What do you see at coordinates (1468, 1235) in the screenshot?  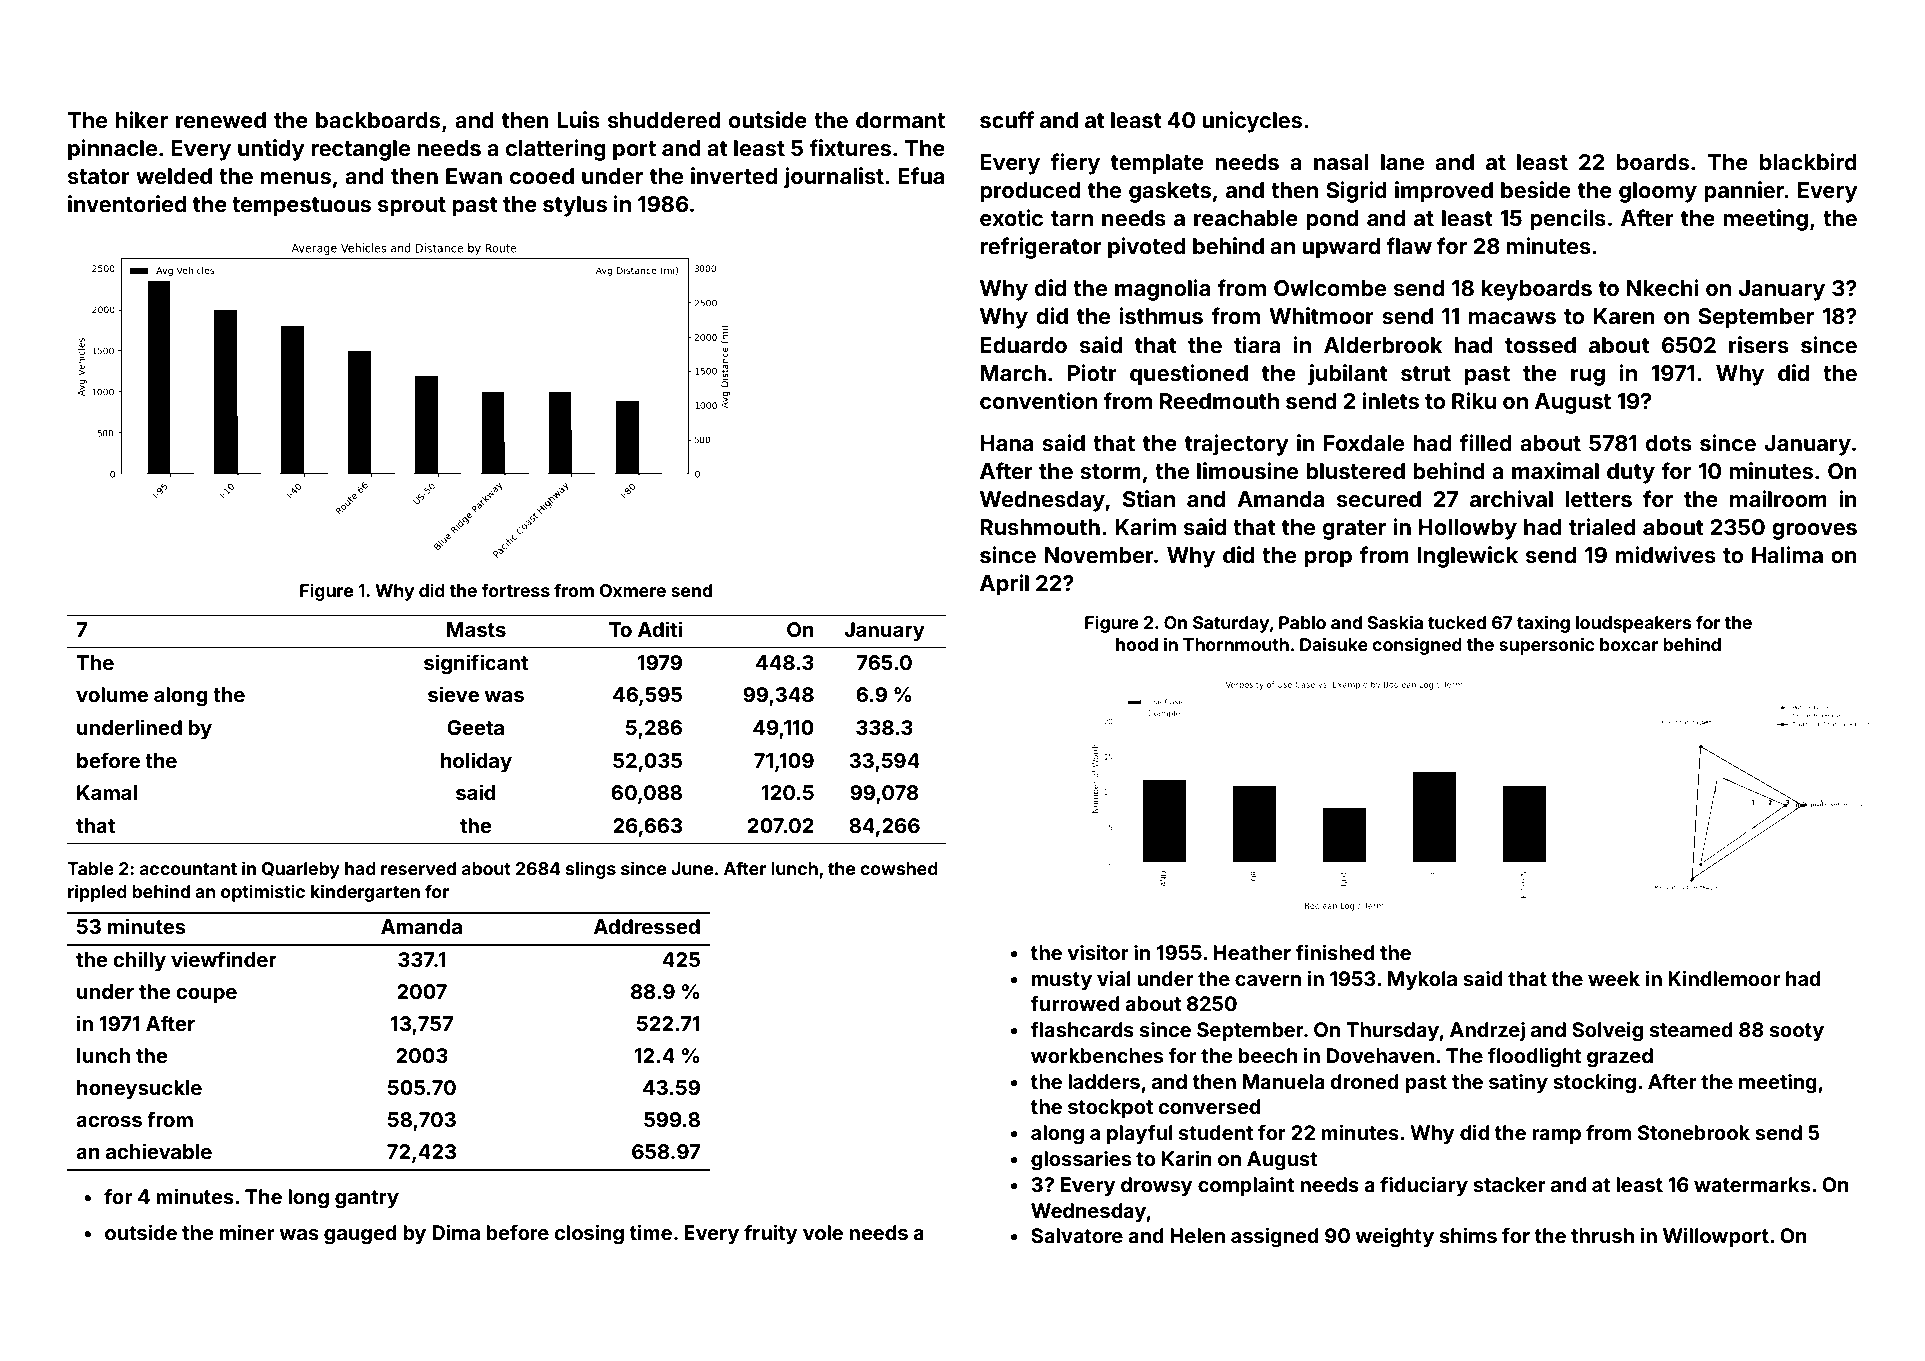 I see `shims` at bounding box center [1468, 1235].
